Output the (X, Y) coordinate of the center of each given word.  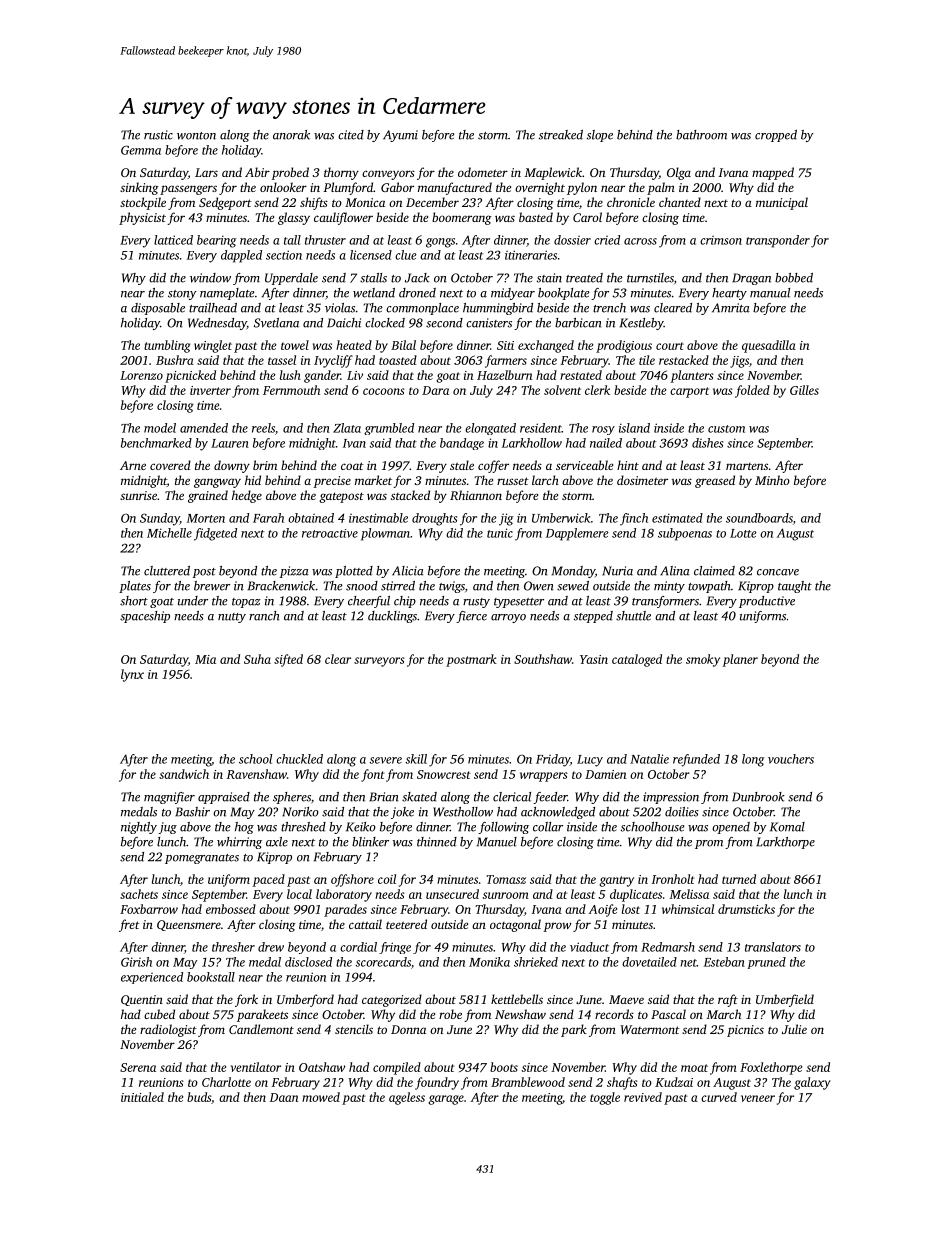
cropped (776, 136)
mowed (321, 1097)
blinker (370, 842)
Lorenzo (141, 375)
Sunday (160, 519)
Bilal (403, 345)
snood (362, 586)
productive (767, 602)
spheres (292, 798)
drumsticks (746, 909)
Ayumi (400, 136)
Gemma (141, 150)
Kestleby (641, 324)
